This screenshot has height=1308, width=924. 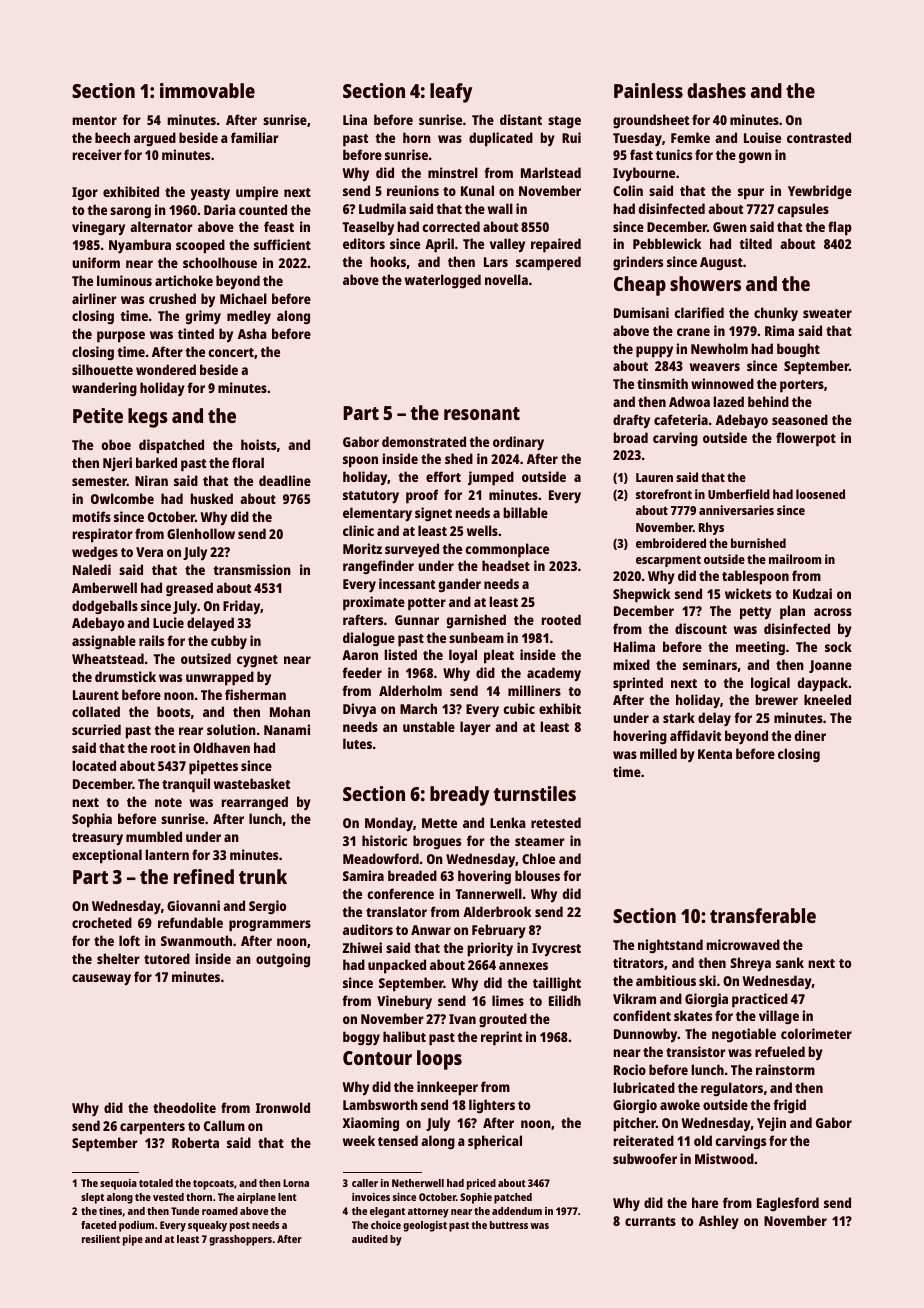 What do you see at coordinates (482, 413) in the screenshot?
I see `resonant` at bounding box center [482, 413].
